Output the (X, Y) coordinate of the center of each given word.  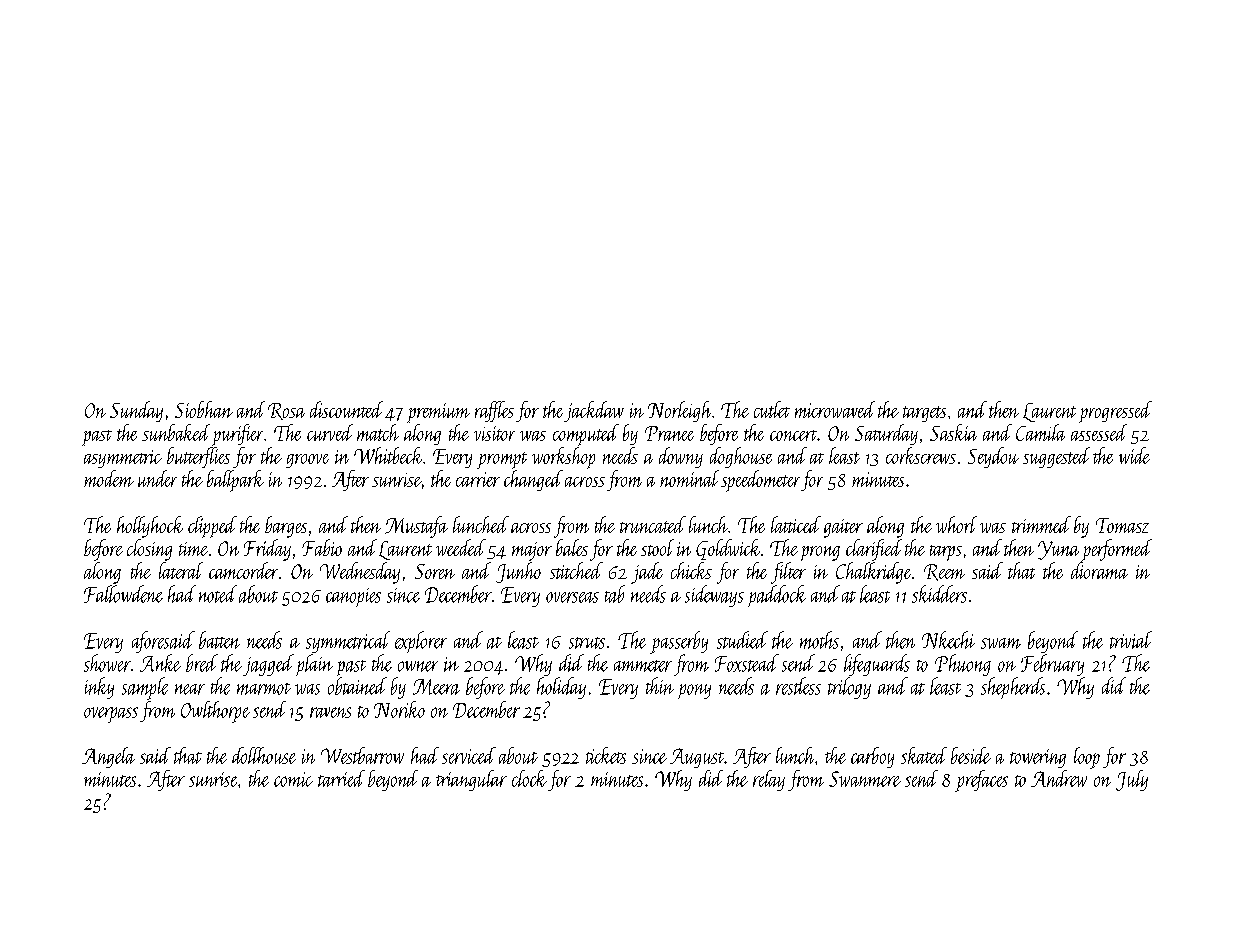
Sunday (136, 411)
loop (1087, 758)
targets (924, 414)
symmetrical (348, 642)
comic (293, 779)
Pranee (669, 433)
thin (660, 686)
